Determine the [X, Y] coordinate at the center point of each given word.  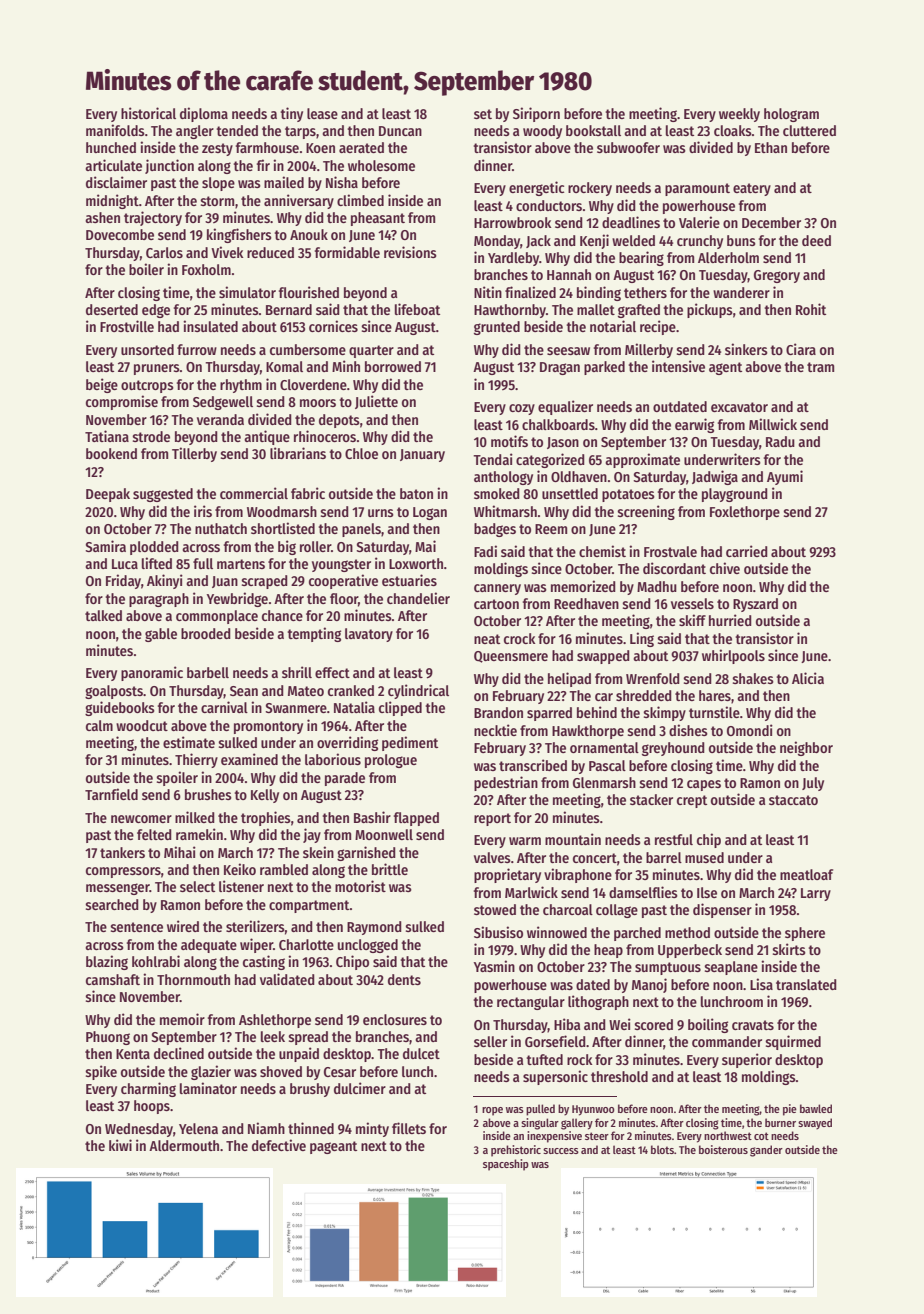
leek [273, 1036]
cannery [497, 589]
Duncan [400, 131]
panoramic [152, 673]
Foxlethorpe [745, 513]
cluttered [809, 130]
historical [148, 113]
